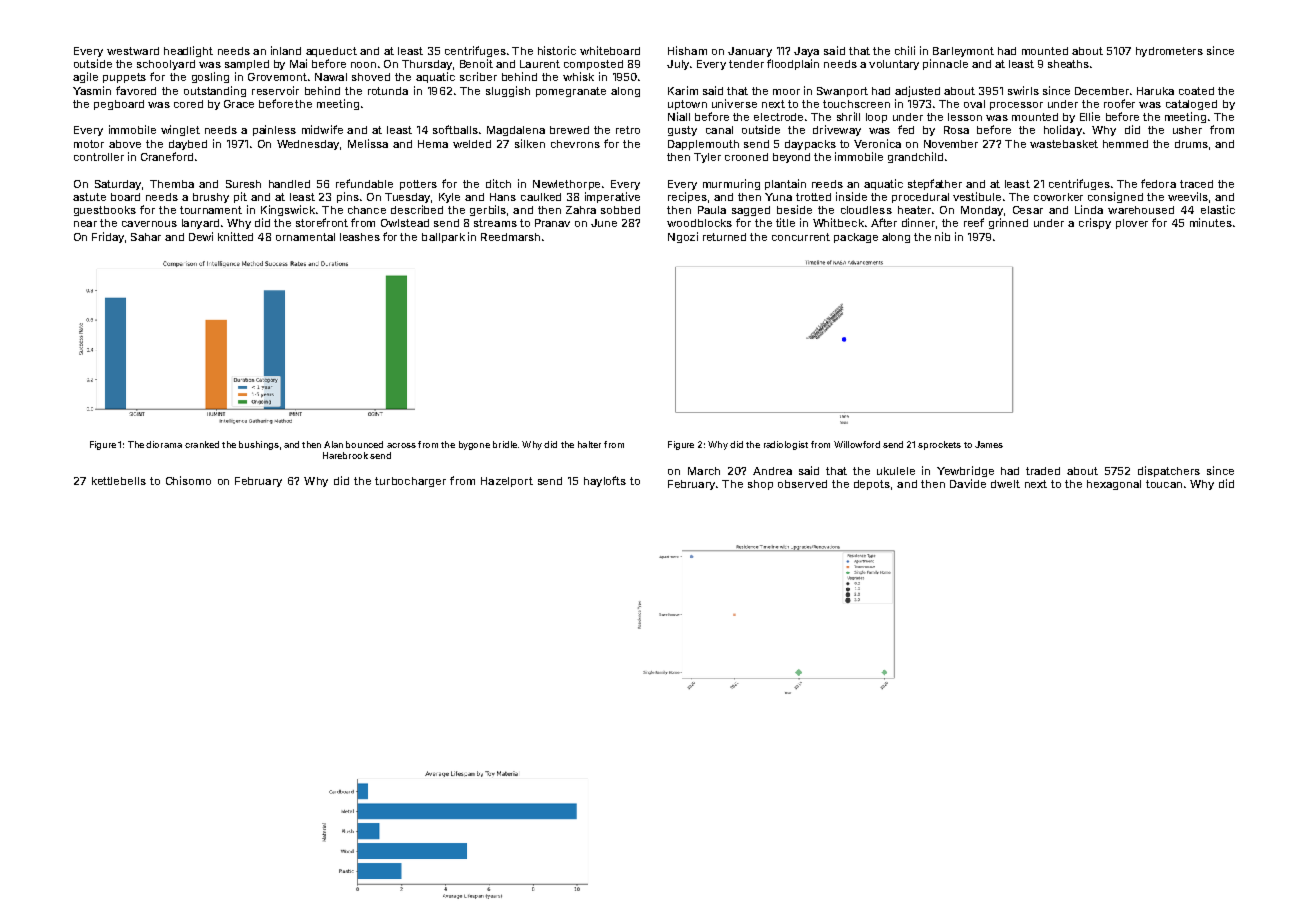 The height and width of the screenshot is (924, 1308). What do you see at coordinates (945, 64) in the screenshot?
I see `pinnacle` at bounding box center [945, 64].
